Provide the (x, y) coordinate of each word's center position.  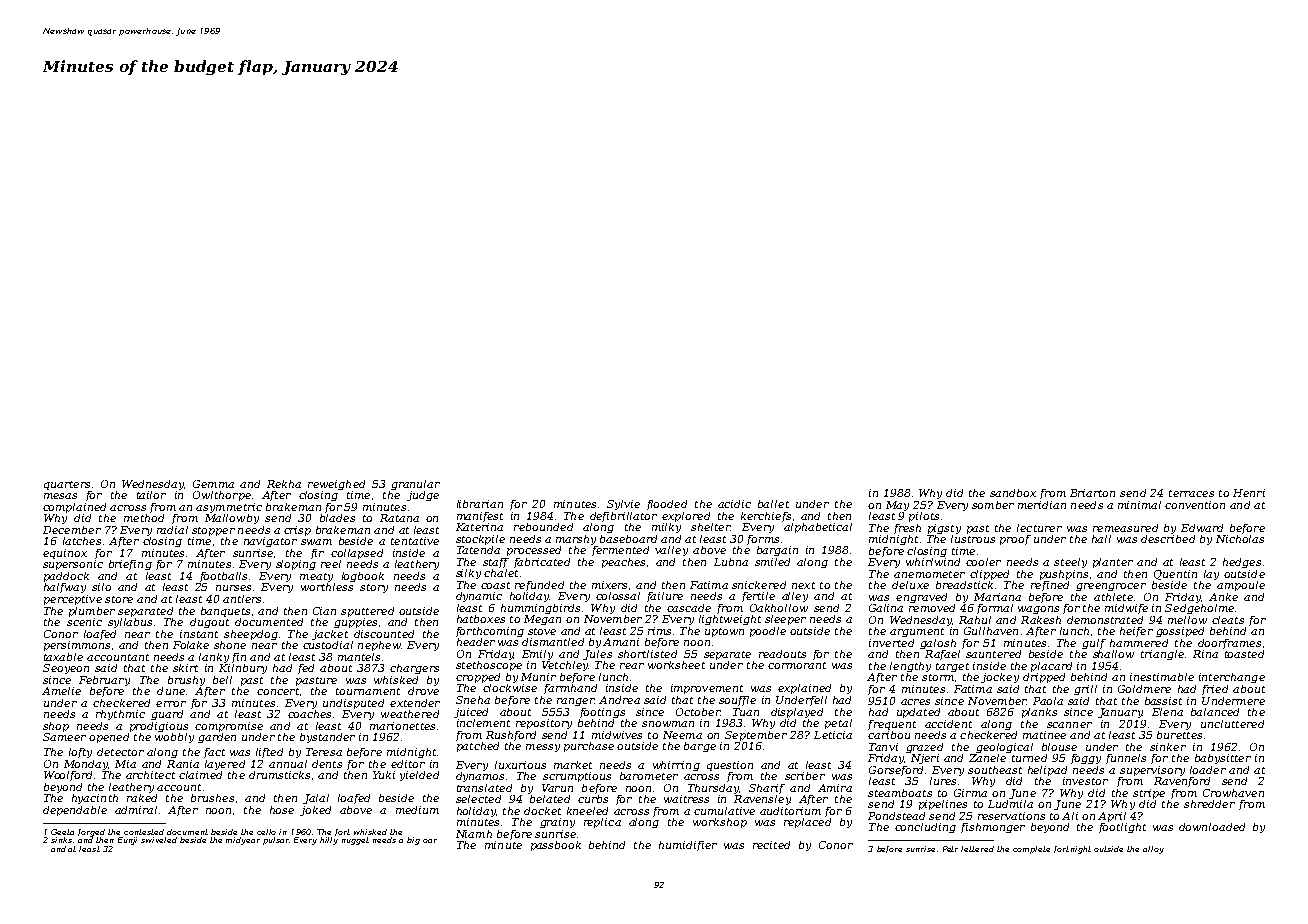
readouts (782, 654)
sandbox (1013, 493)
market (573, 765)
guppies (355, 623)
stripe (1149, 794)
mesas (60, 496)
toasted (1244, 654)
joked (315, 811)
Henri (1249, 493)
